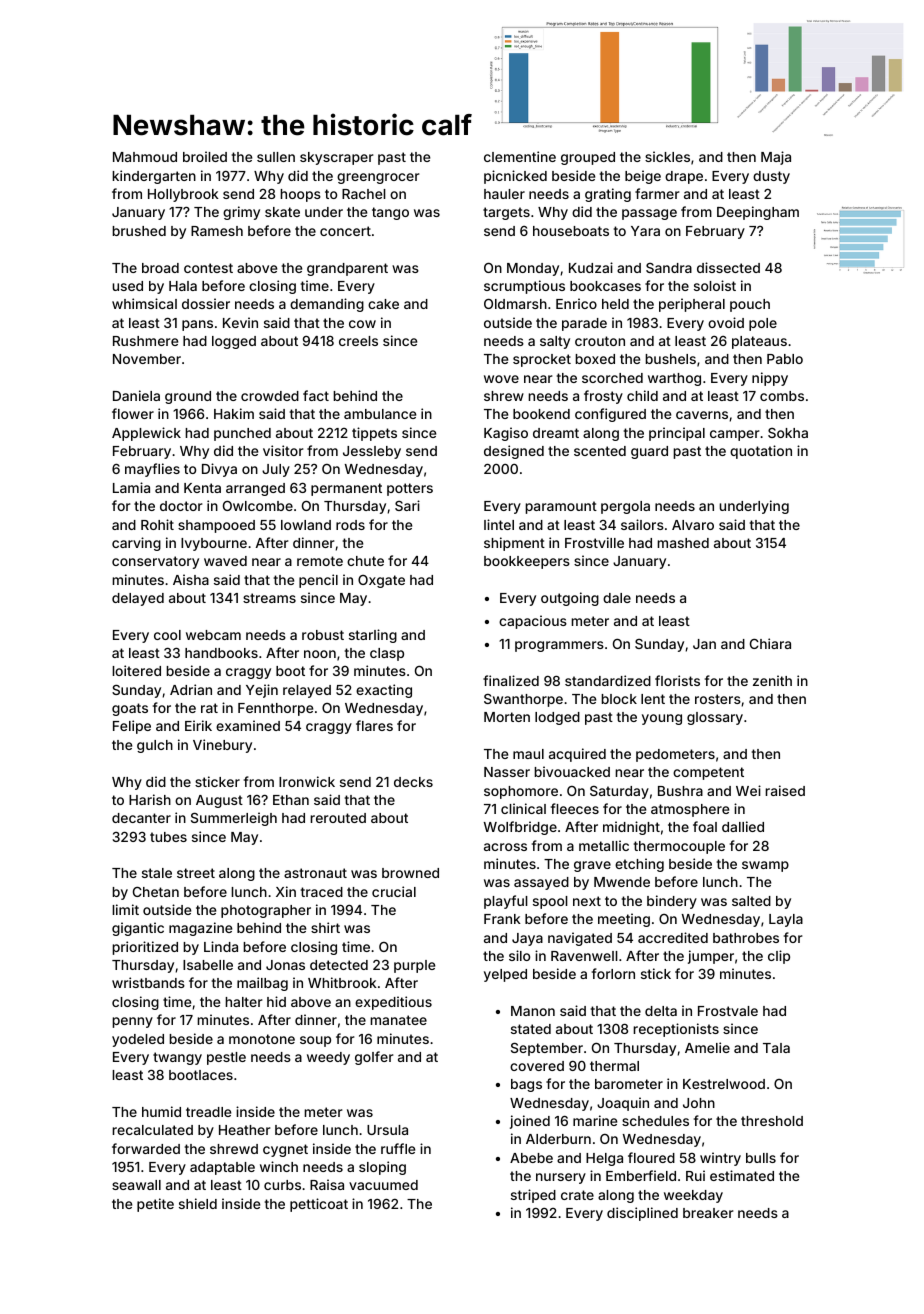 Image resolution: width=924 pixels, height=1314 pixels. Describe the element at coordinates (642, 524) in the screenshot. I see `sailors` at that location.
